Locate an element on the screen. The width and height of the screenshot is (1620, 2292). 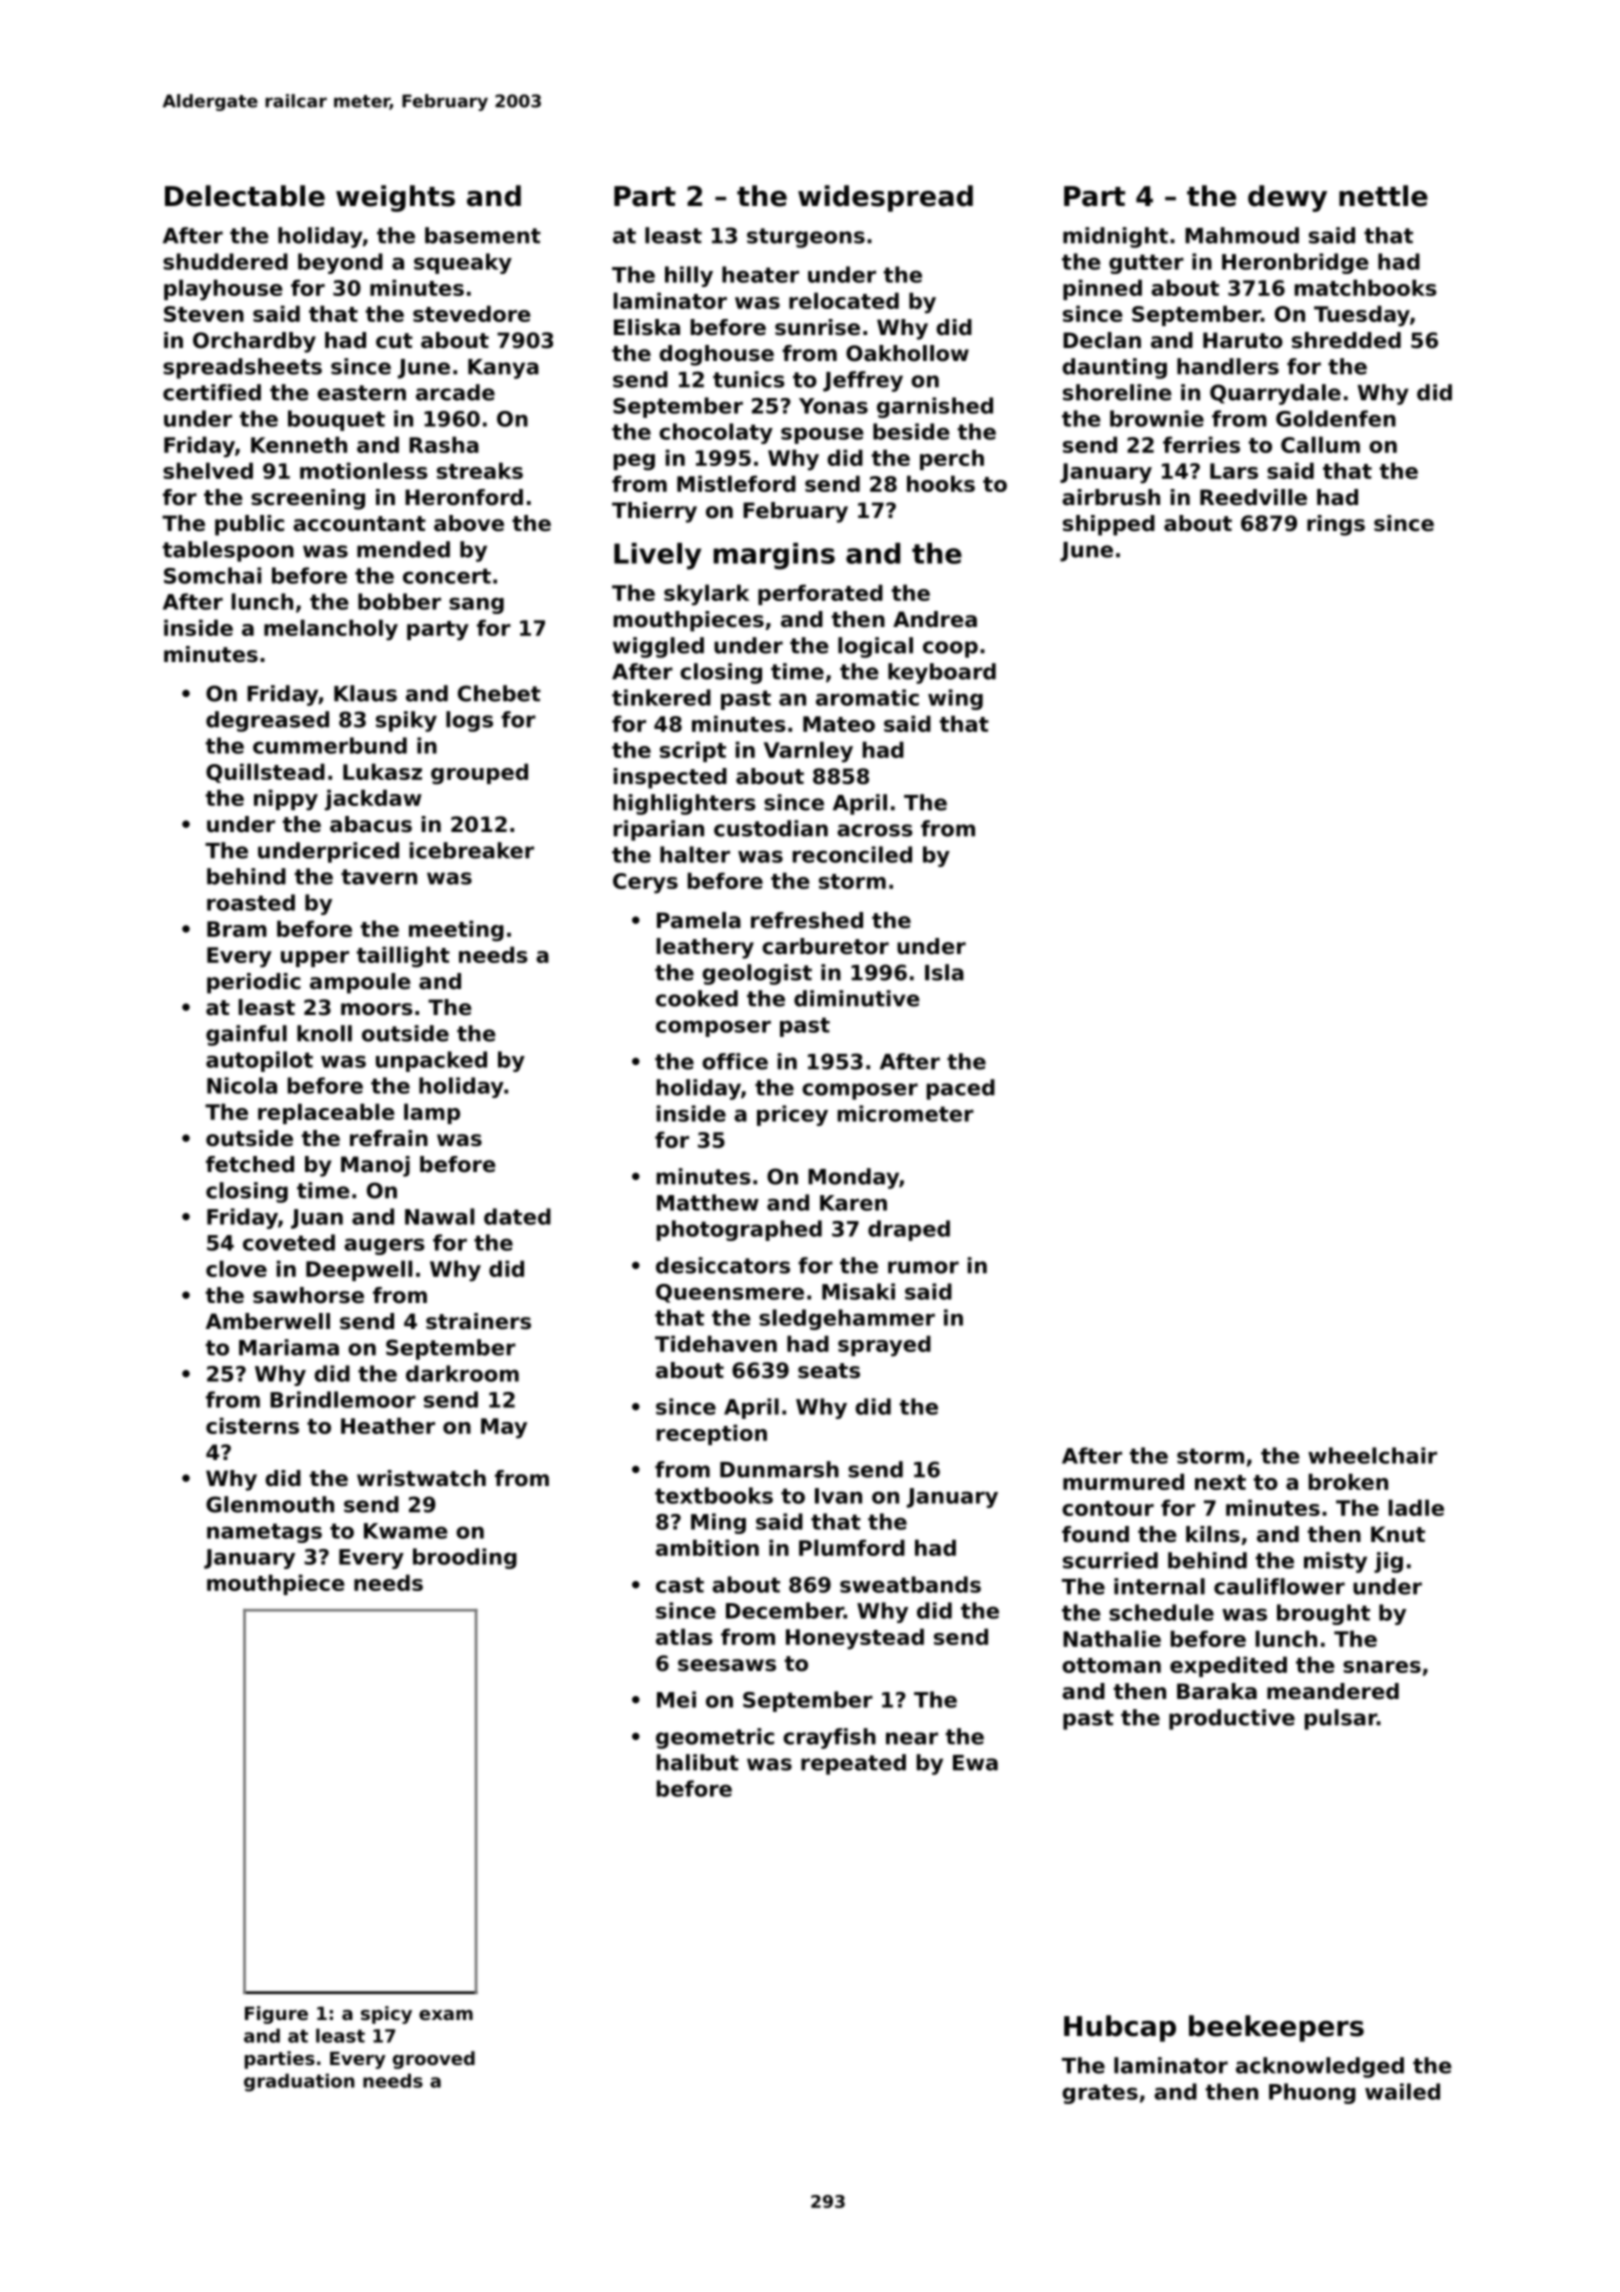
Varnley is located at coordinates (808, 752).
